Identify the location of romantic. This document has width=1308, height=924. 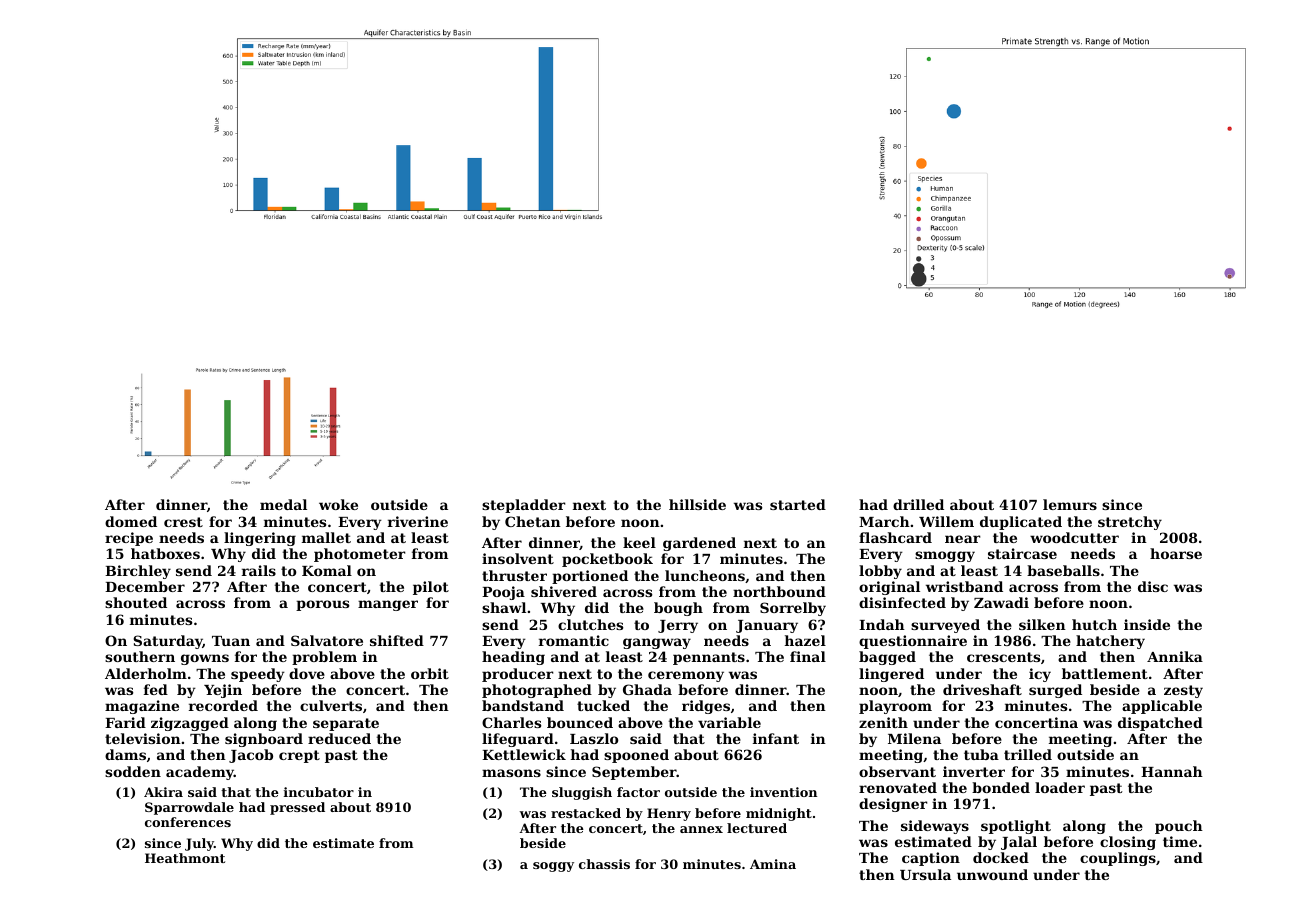
(574, 640).
